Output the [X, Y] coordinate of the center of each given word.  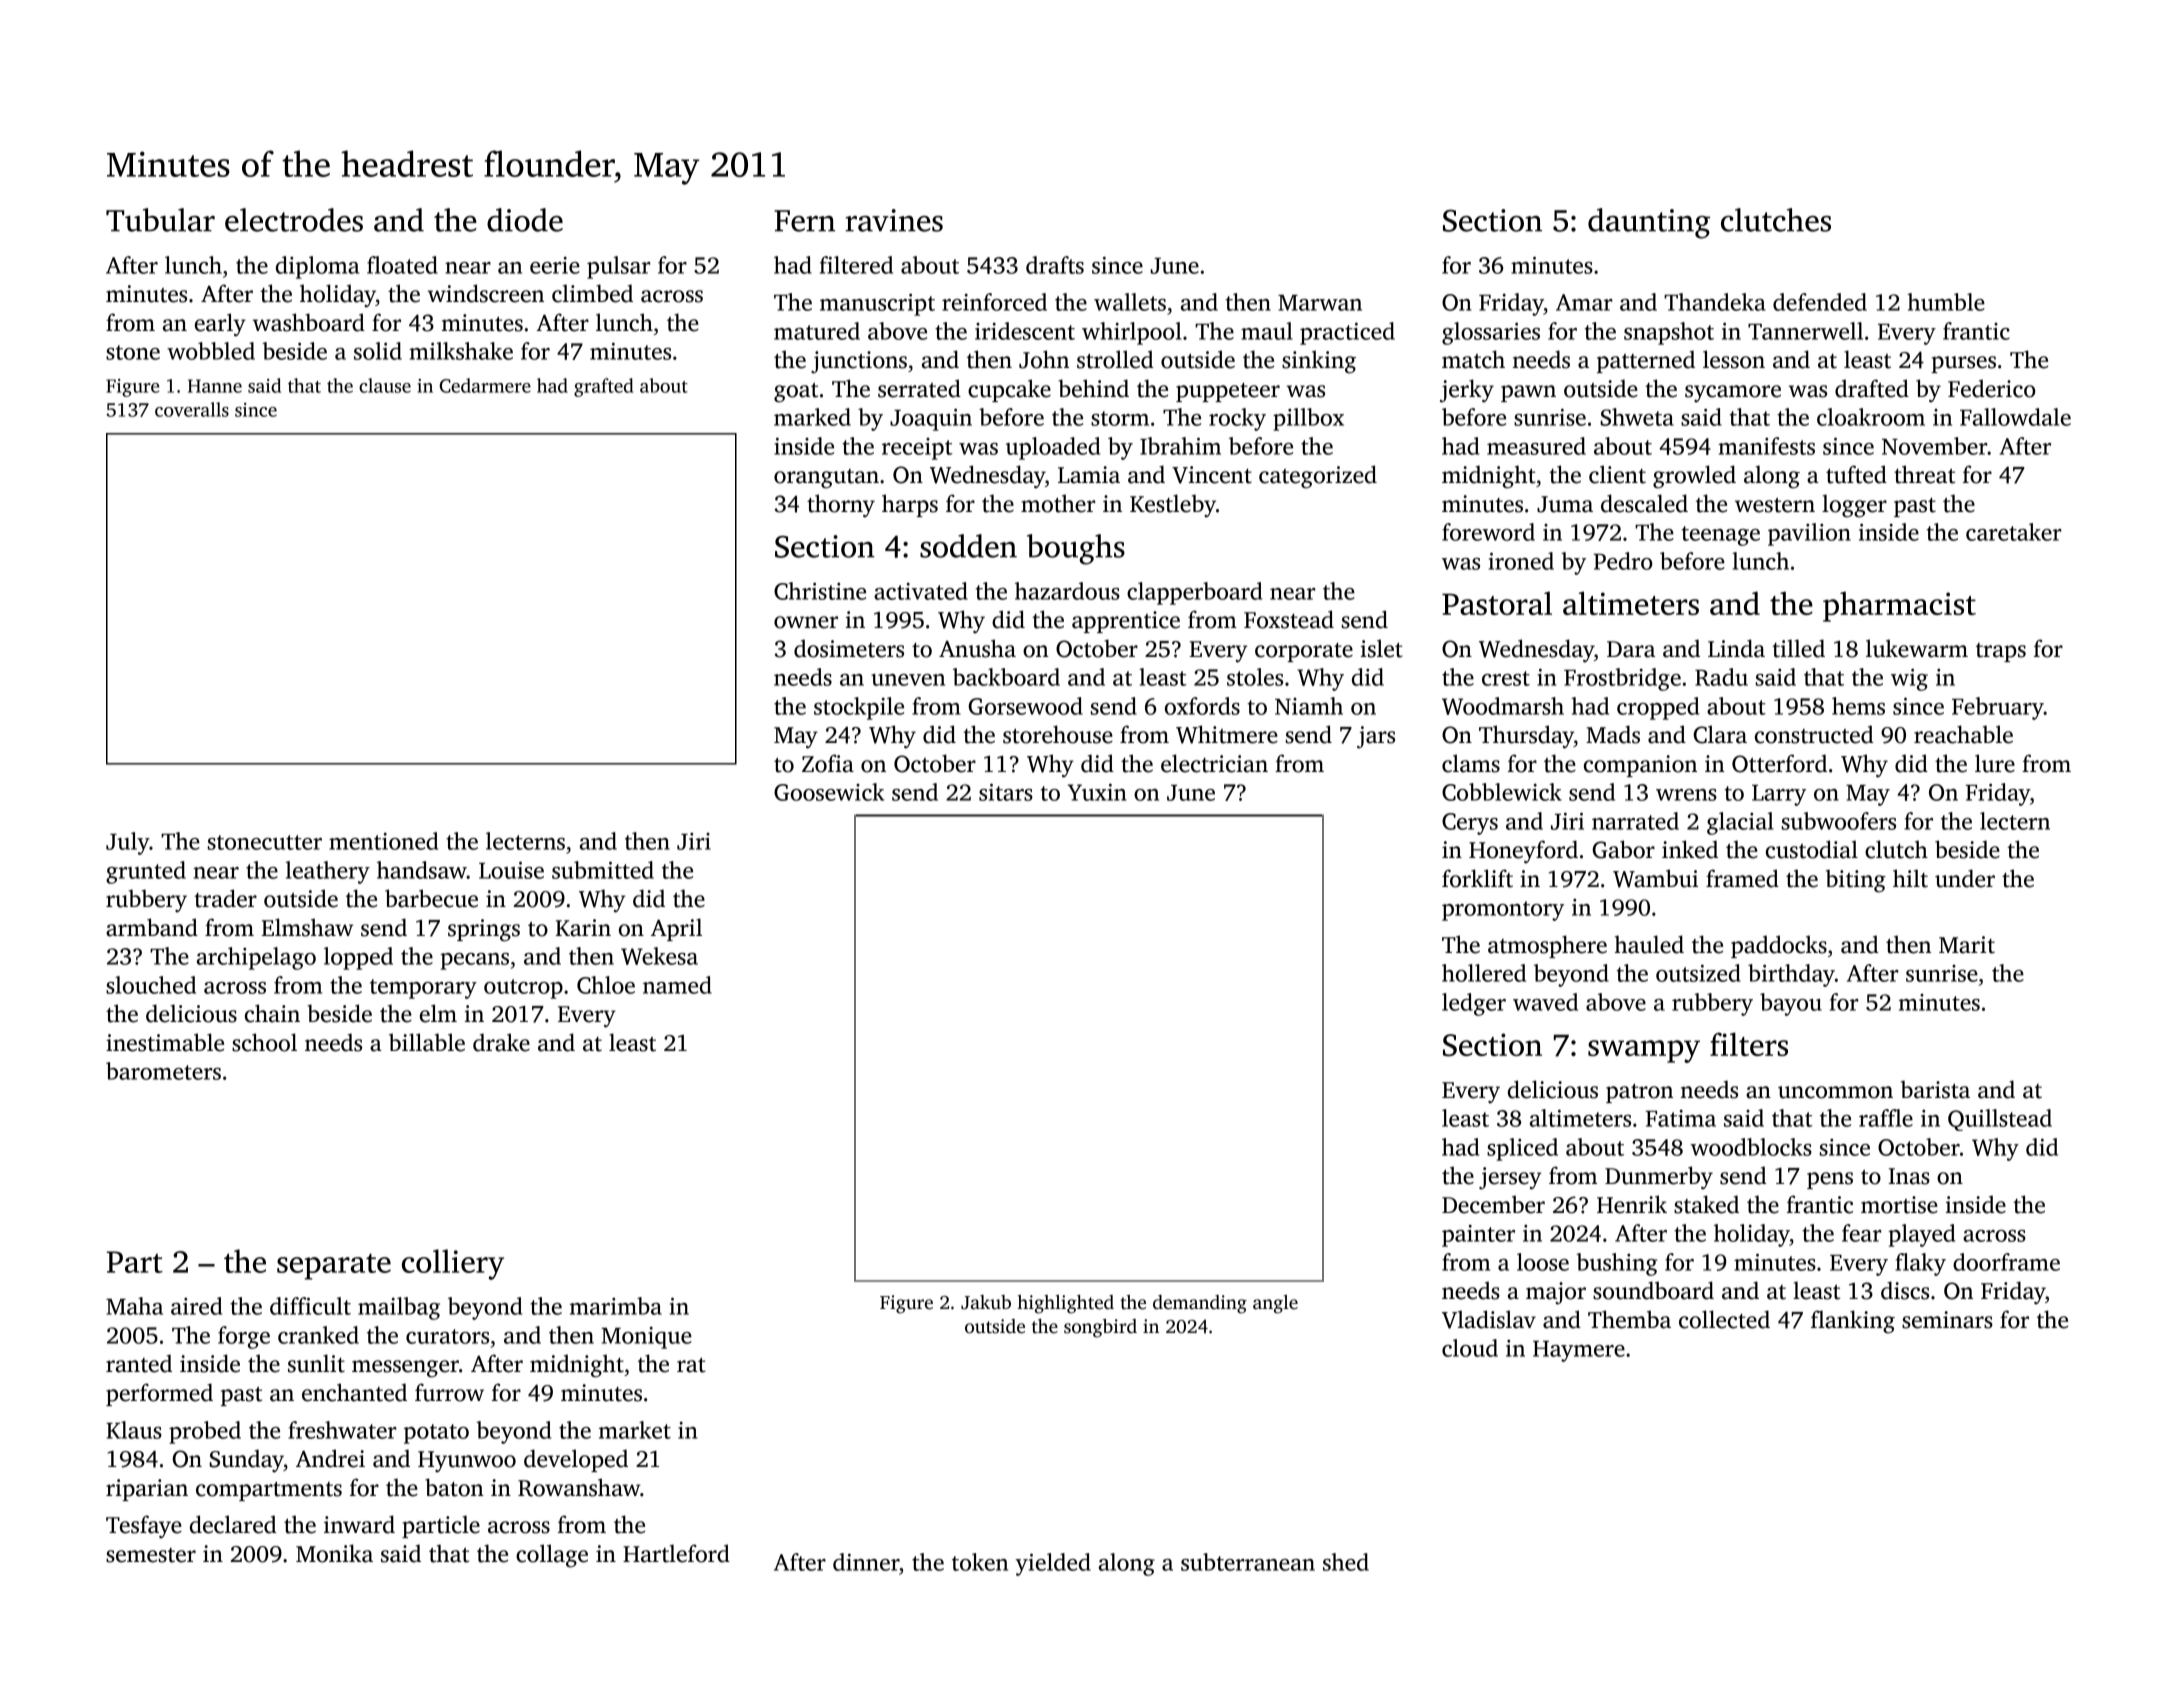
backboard [1006, 677]
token [980, 1562]
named [677, 985]
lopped [358, 958]
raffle [1886, 1118]
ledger [1474, 1004]
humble [1946, 302]
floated [402, 265]
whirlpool [1132, 333]
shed [1346, 1562]
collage [552, 1556]
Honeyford [1523, 852]
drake [501, 1042]
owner [806, 622]
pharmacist [1899, 606]
